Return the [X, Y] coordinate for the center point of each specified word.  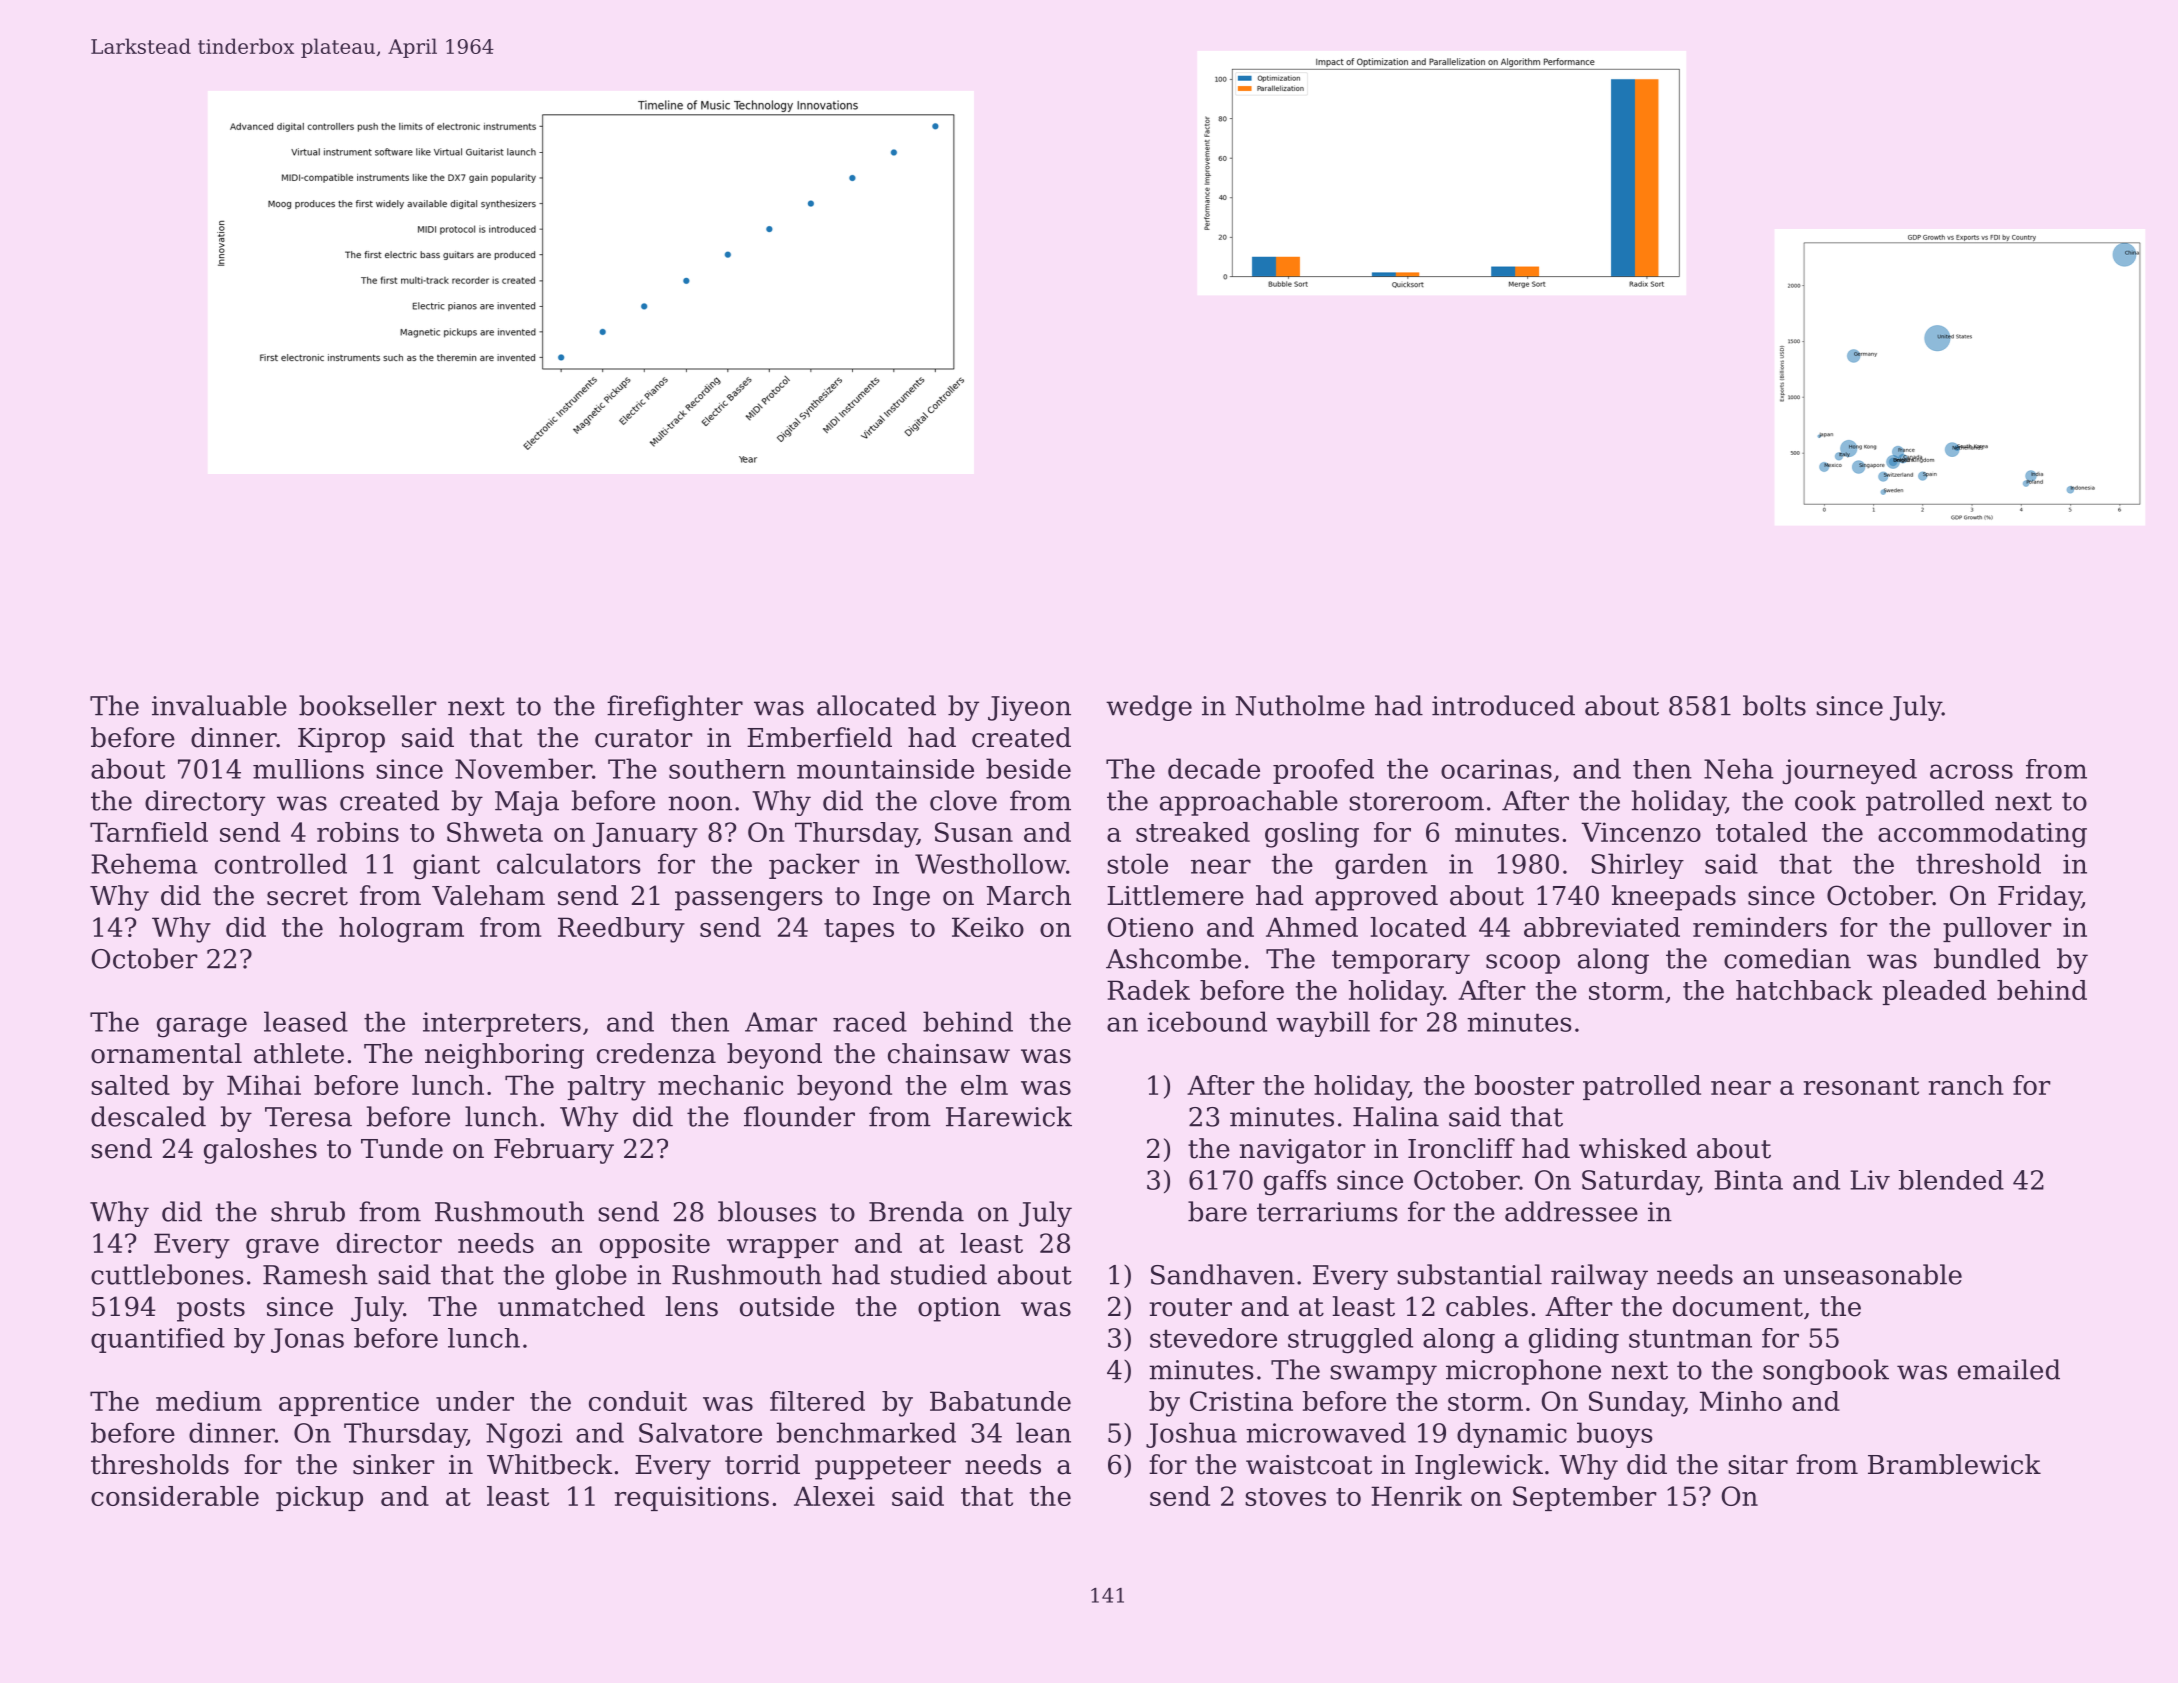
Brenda [916, 1211]
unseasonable [1872, 1274]
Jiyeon [1029, 708]
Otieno [1150, 927]
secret [307, 896]
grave [282, 1249]
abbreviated [1602, 927]
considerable [175, 1496]
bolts [1774, 705]
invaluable [219, 705]
